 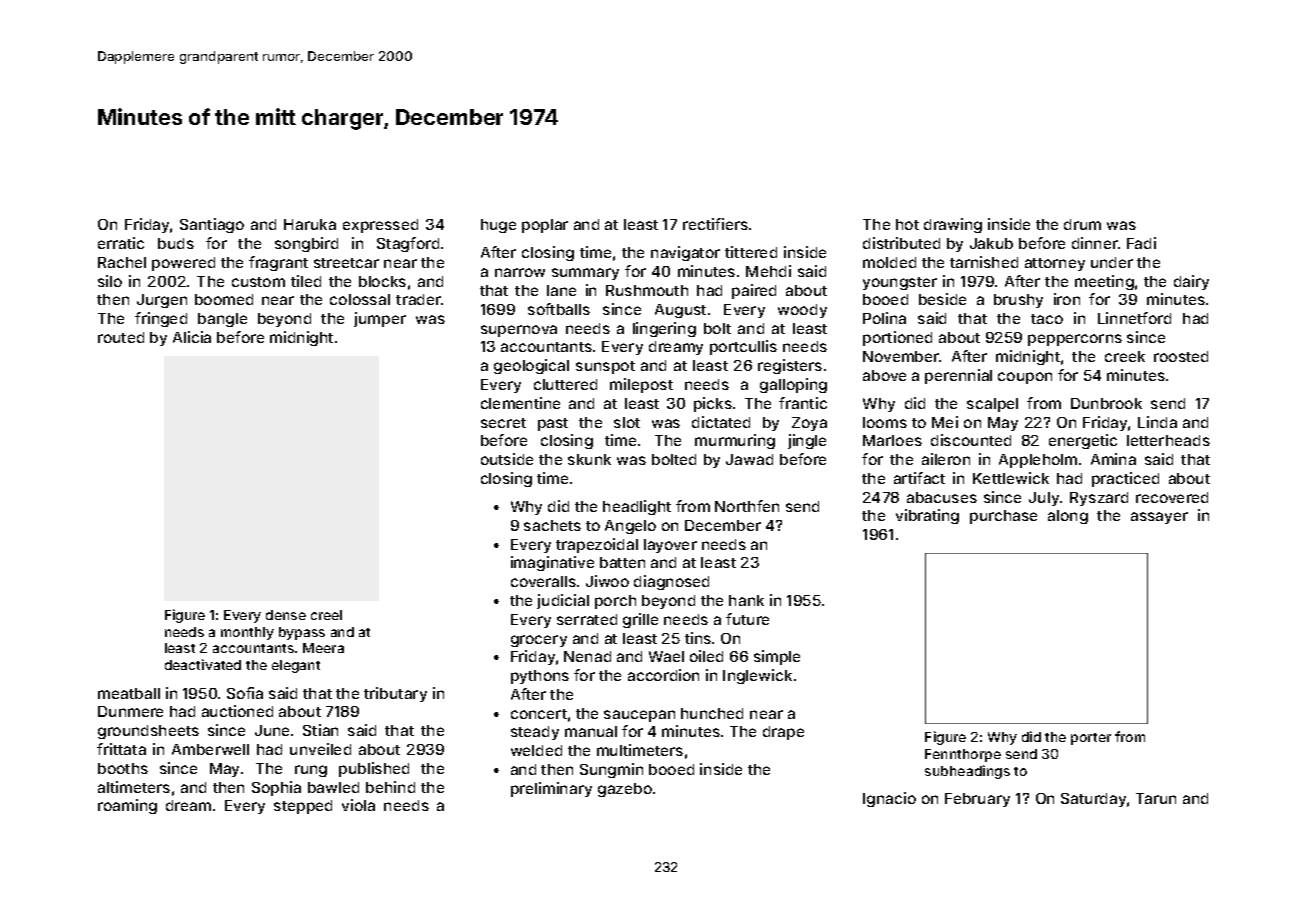 What do you see at coordinates (591, 731) in the screenshot?
I see `manual` at bounding box center [591, 731].
